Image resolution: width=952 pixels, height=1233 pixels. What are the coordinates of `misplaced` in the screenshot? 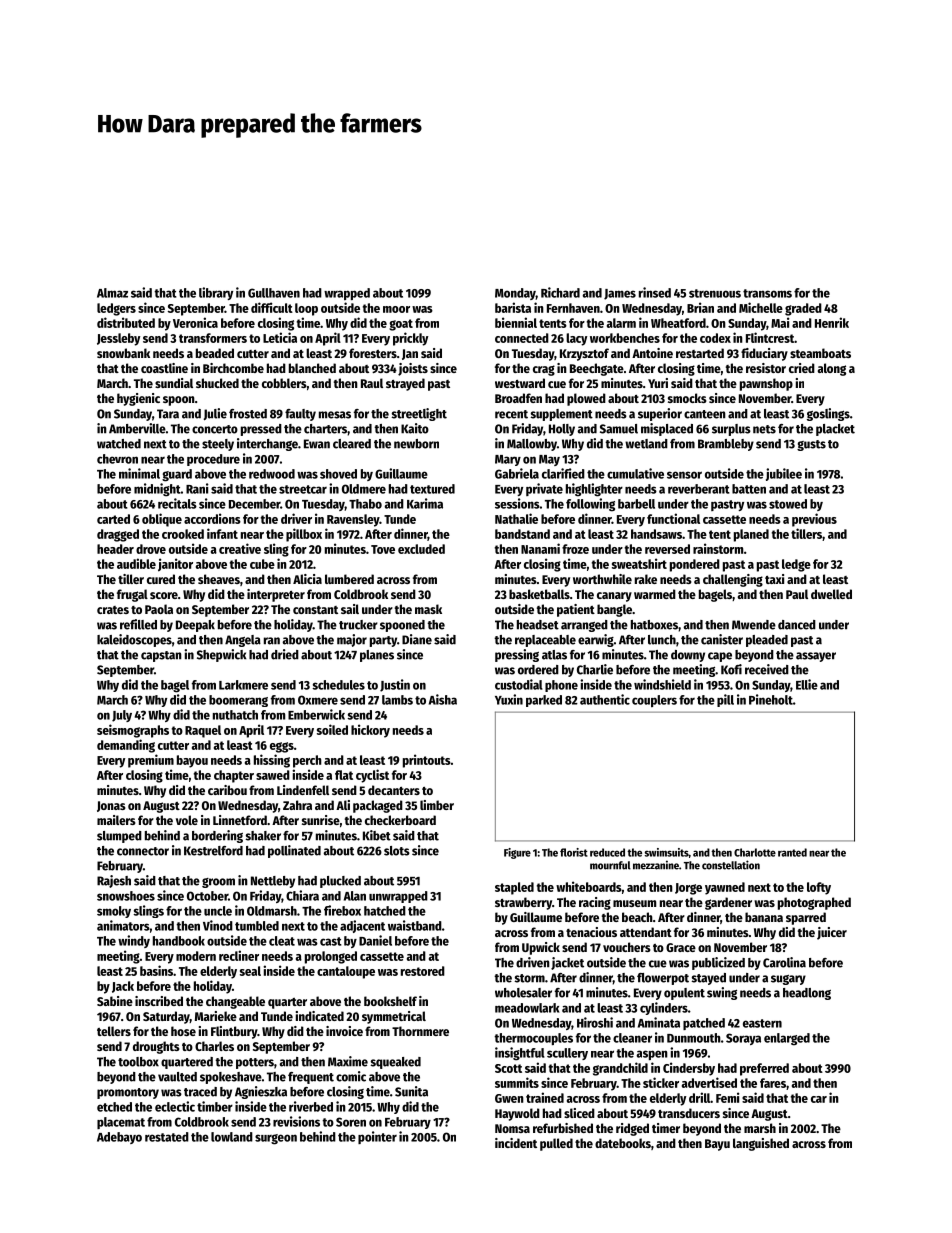 It's located at (667, 429).
